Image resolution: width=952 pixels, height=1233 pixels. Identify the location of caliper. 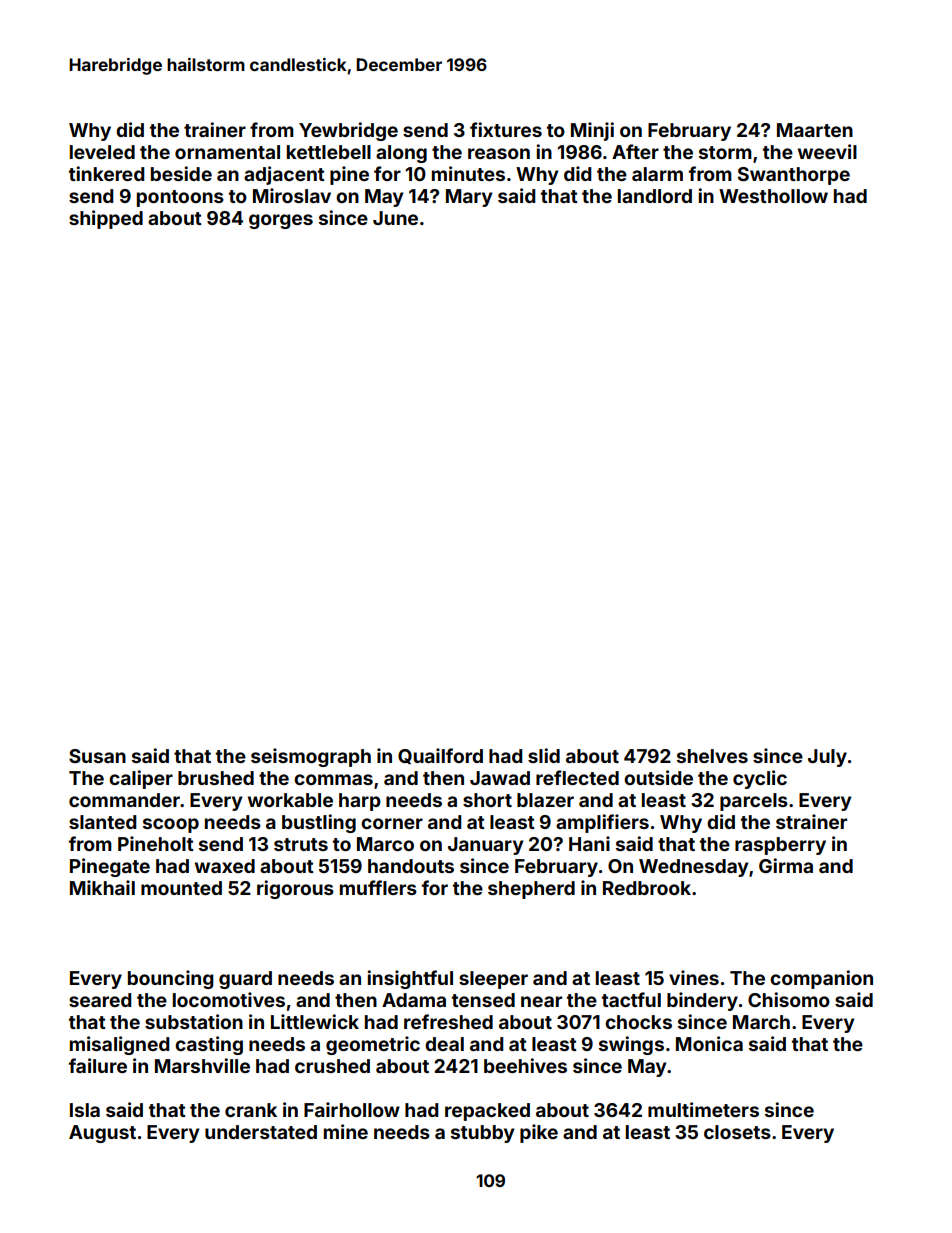
(141, 779).
